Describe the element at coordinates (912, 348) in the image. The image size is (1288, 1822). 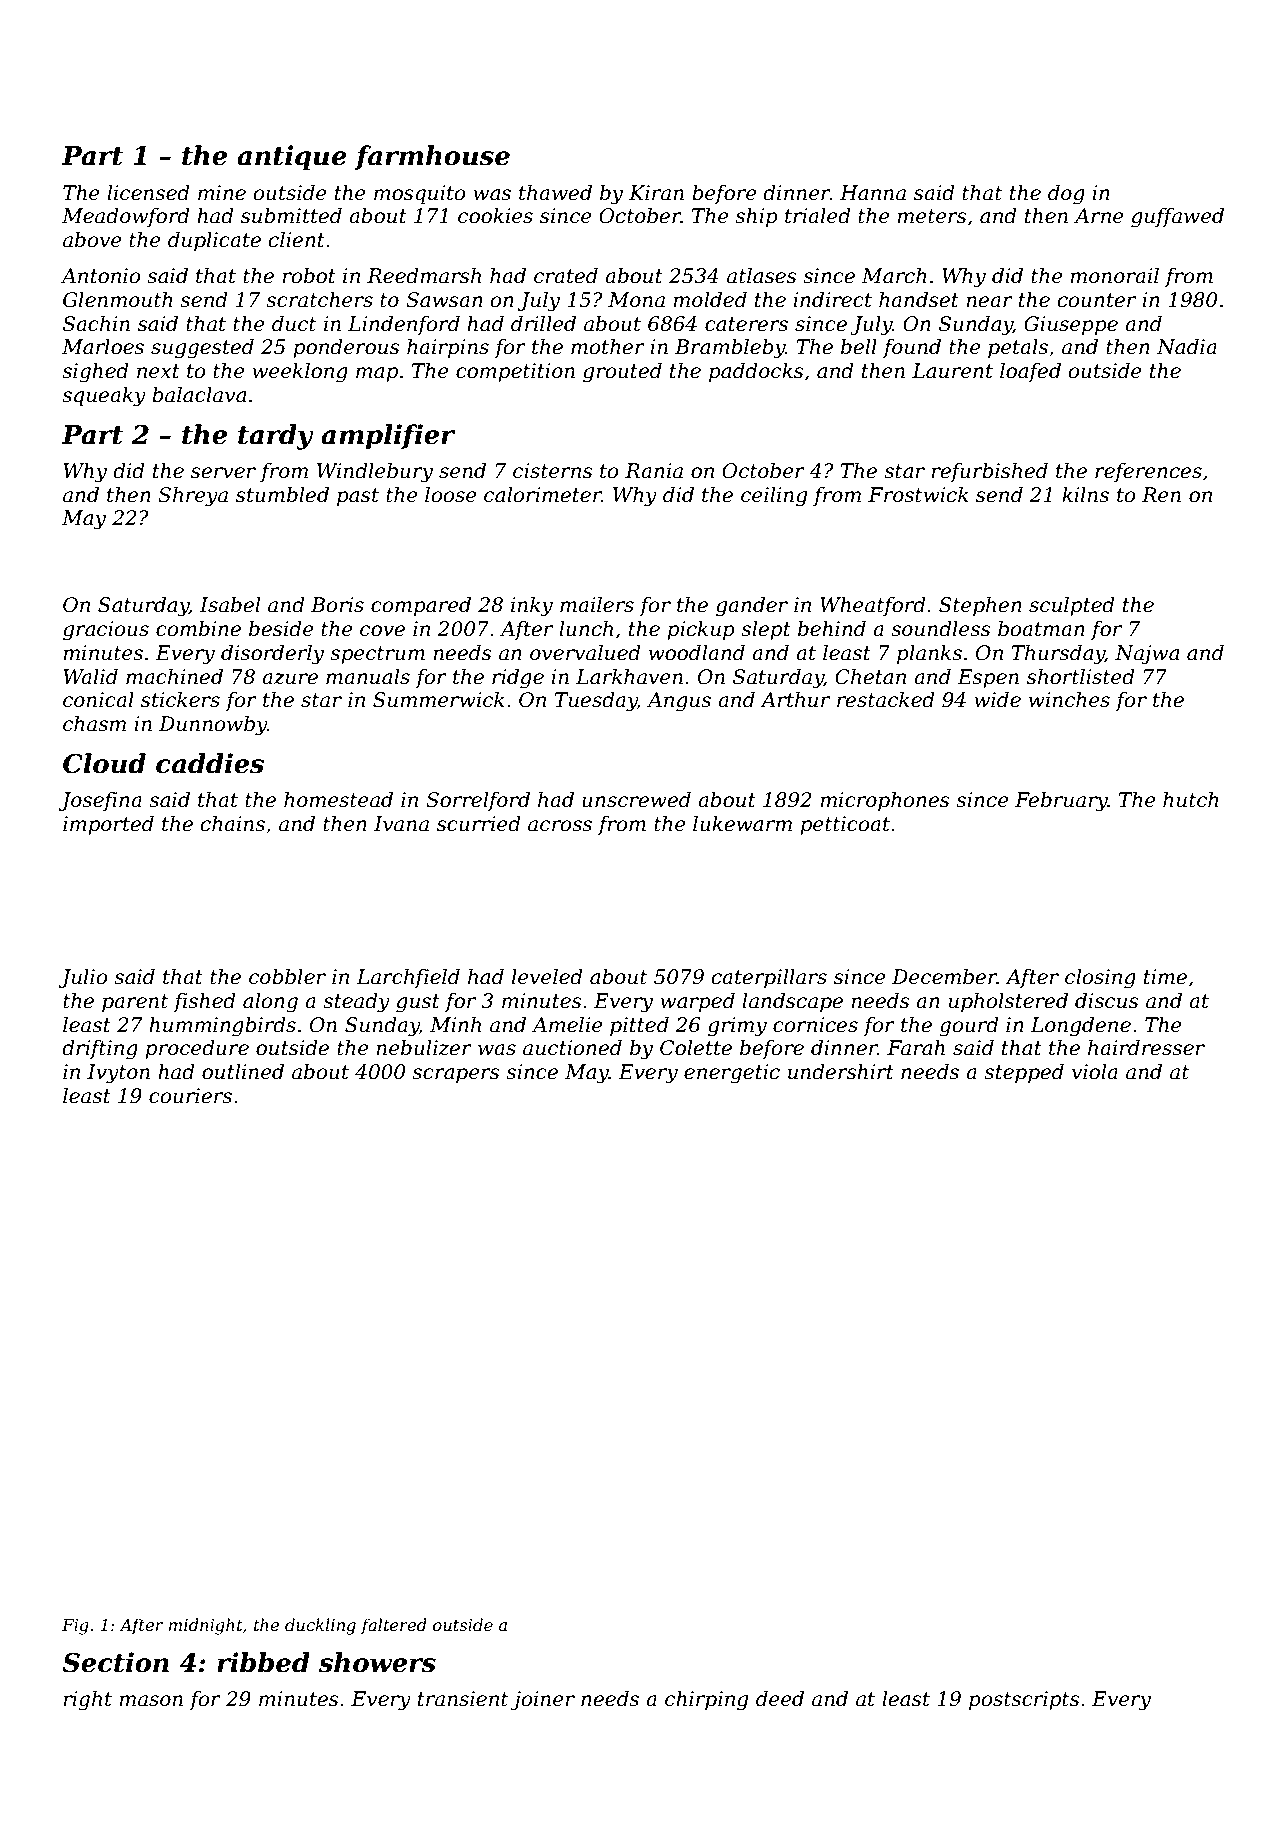
I see `found` at that location.
